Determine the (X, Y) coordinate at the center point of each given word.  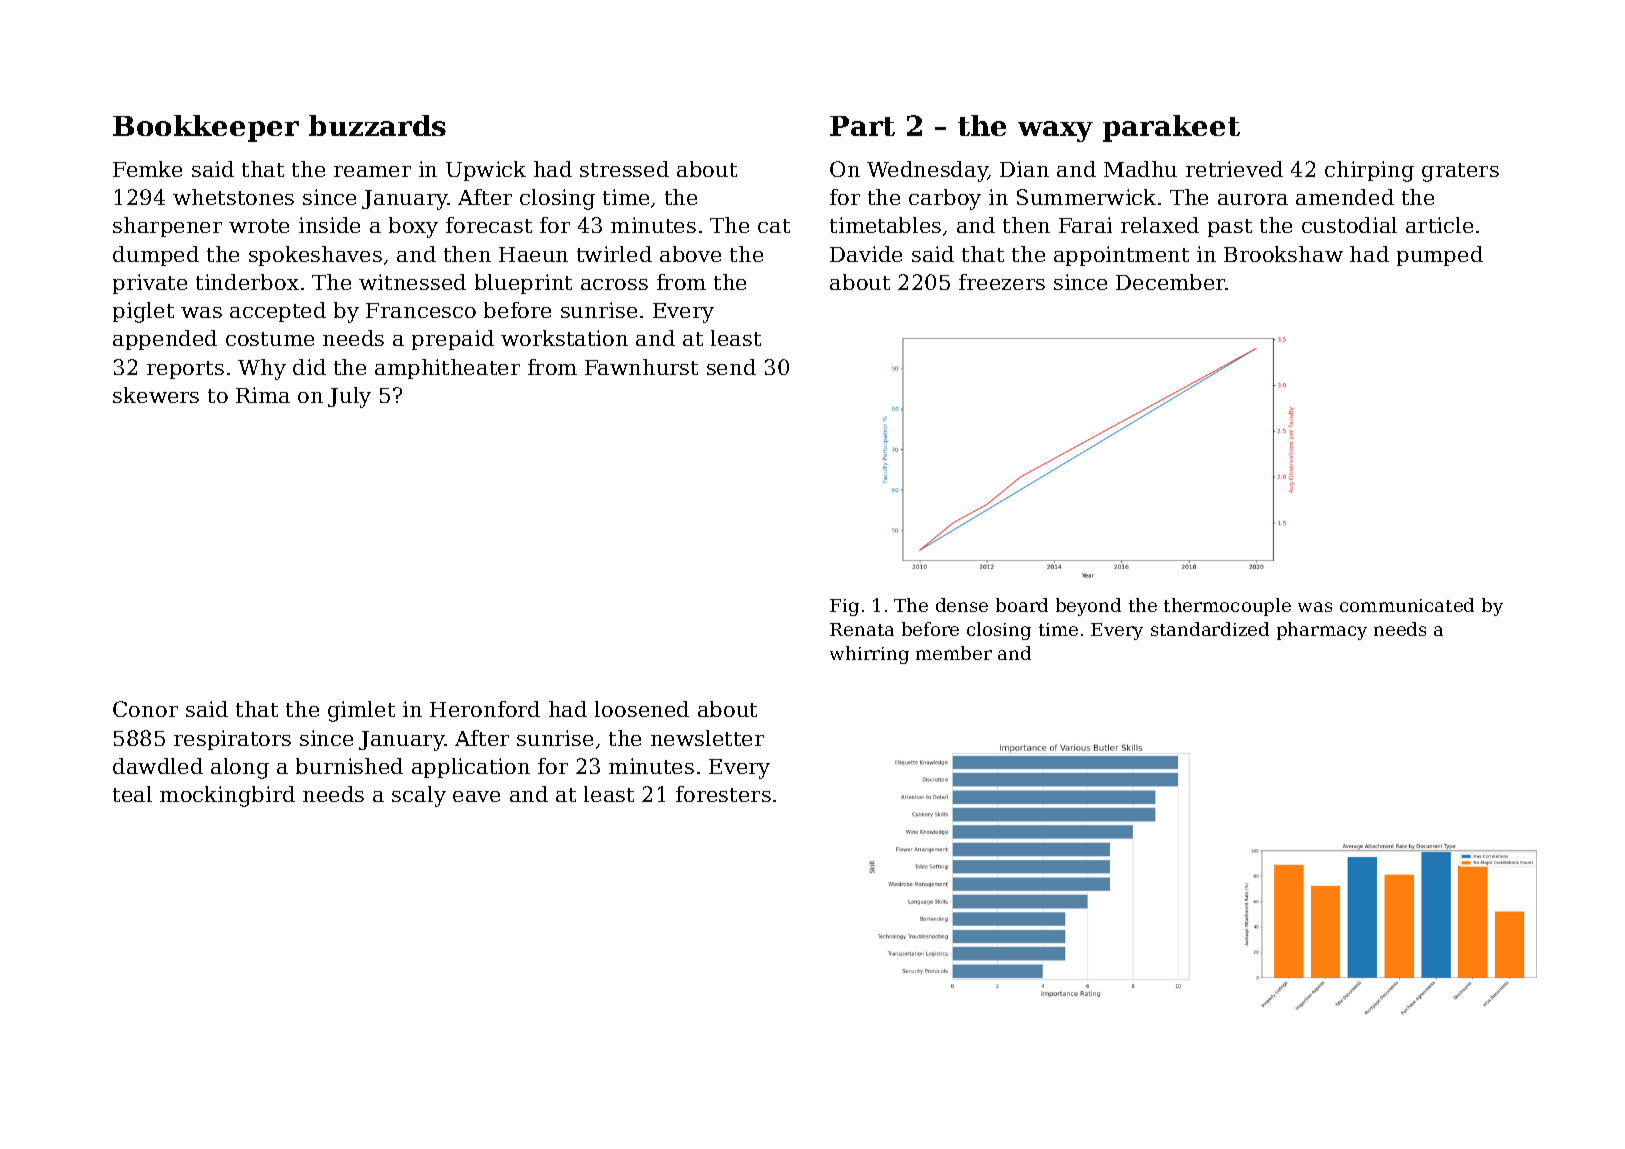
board (1022, 605)
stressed (624, 169)
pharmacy (1322, 631)
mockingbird (227, 796)
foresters (723, 794)
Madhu (1140, 169)
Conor (145, 709)
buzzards (377, 125)
